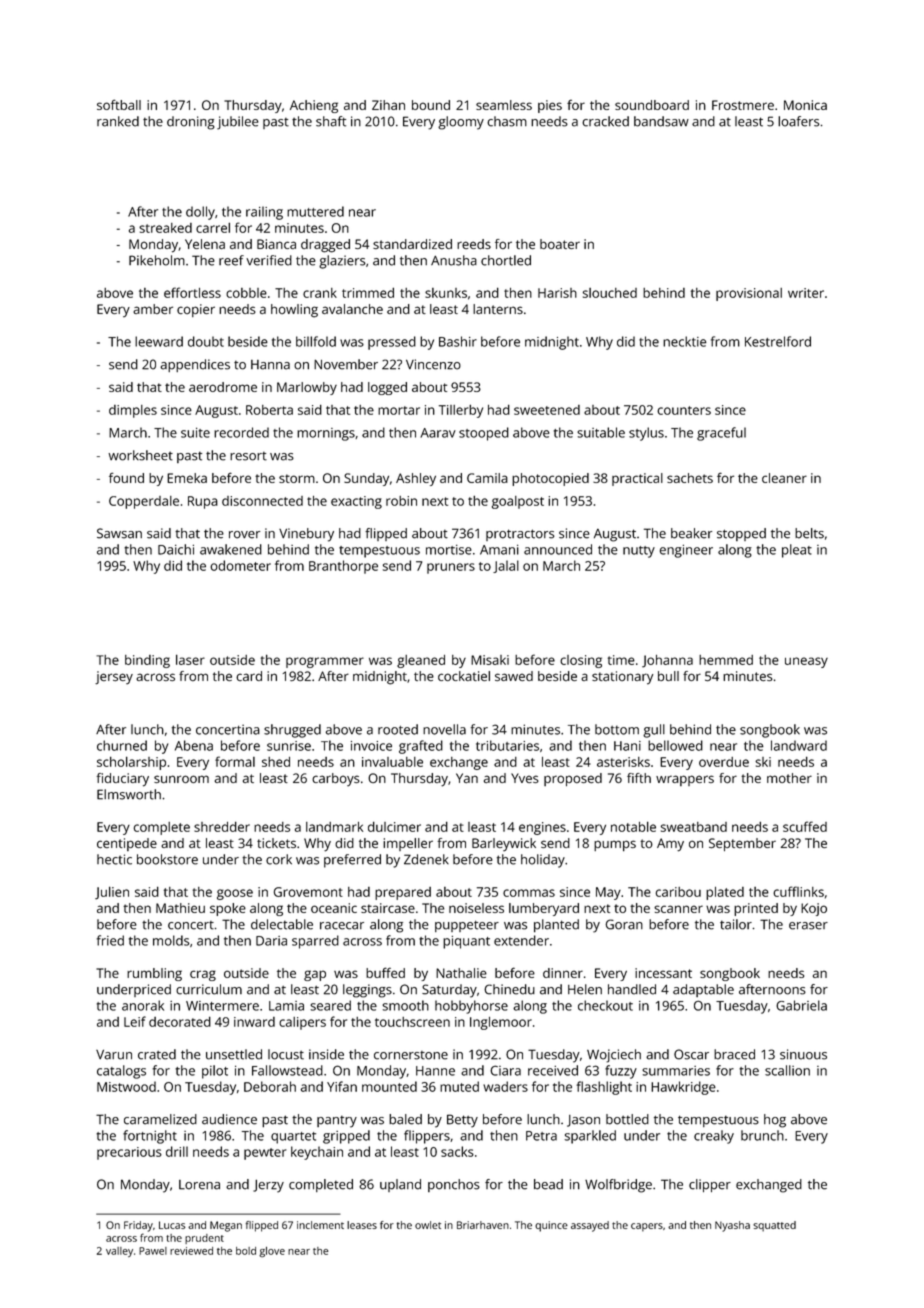  What do you see at coordinates (330, 1005) in the document?
I see `seared` at bounding box center [330, 1005].
